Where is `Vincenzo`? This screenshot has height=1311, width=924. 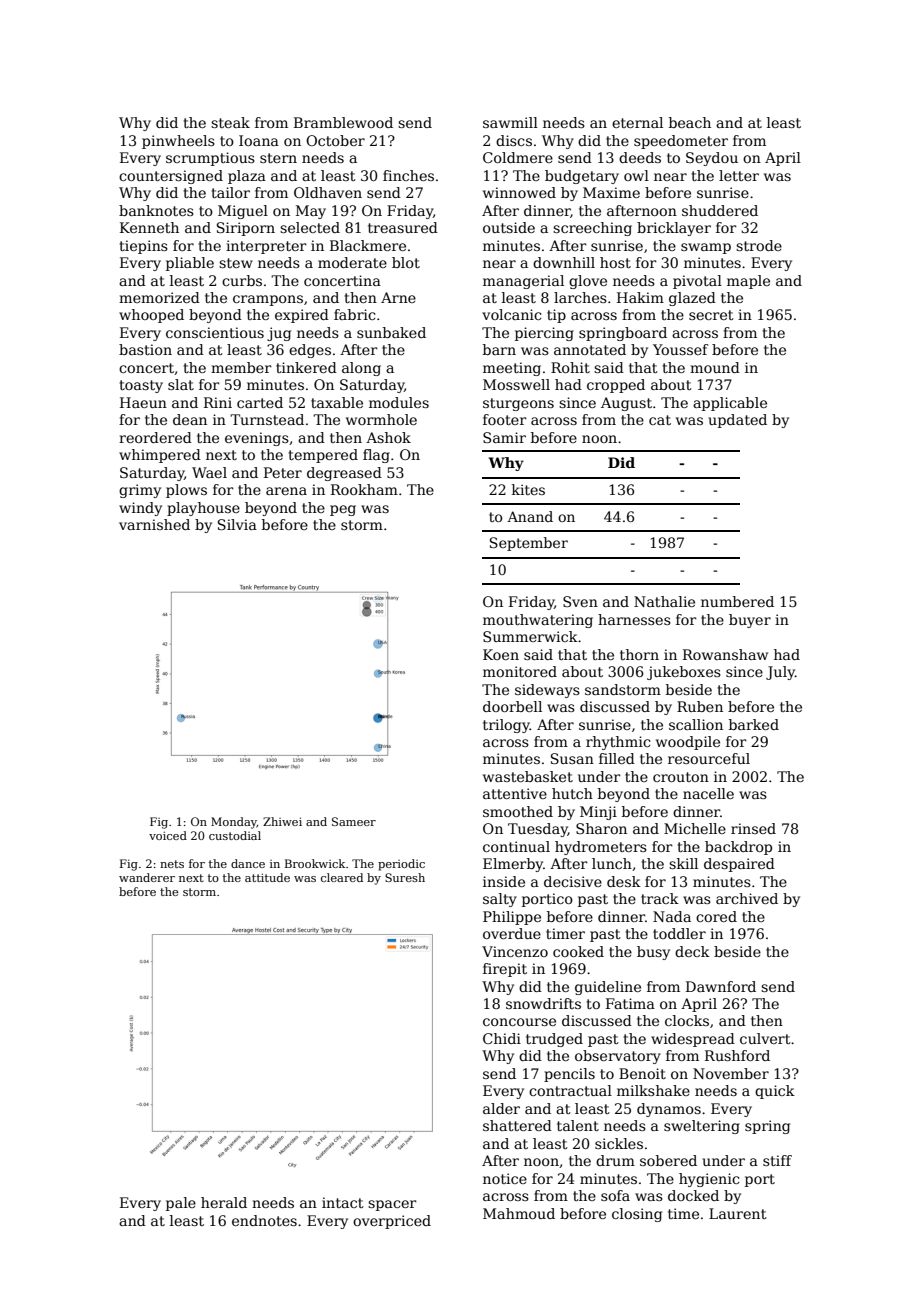 Vincenzo is located at coordinates (515, 951).
